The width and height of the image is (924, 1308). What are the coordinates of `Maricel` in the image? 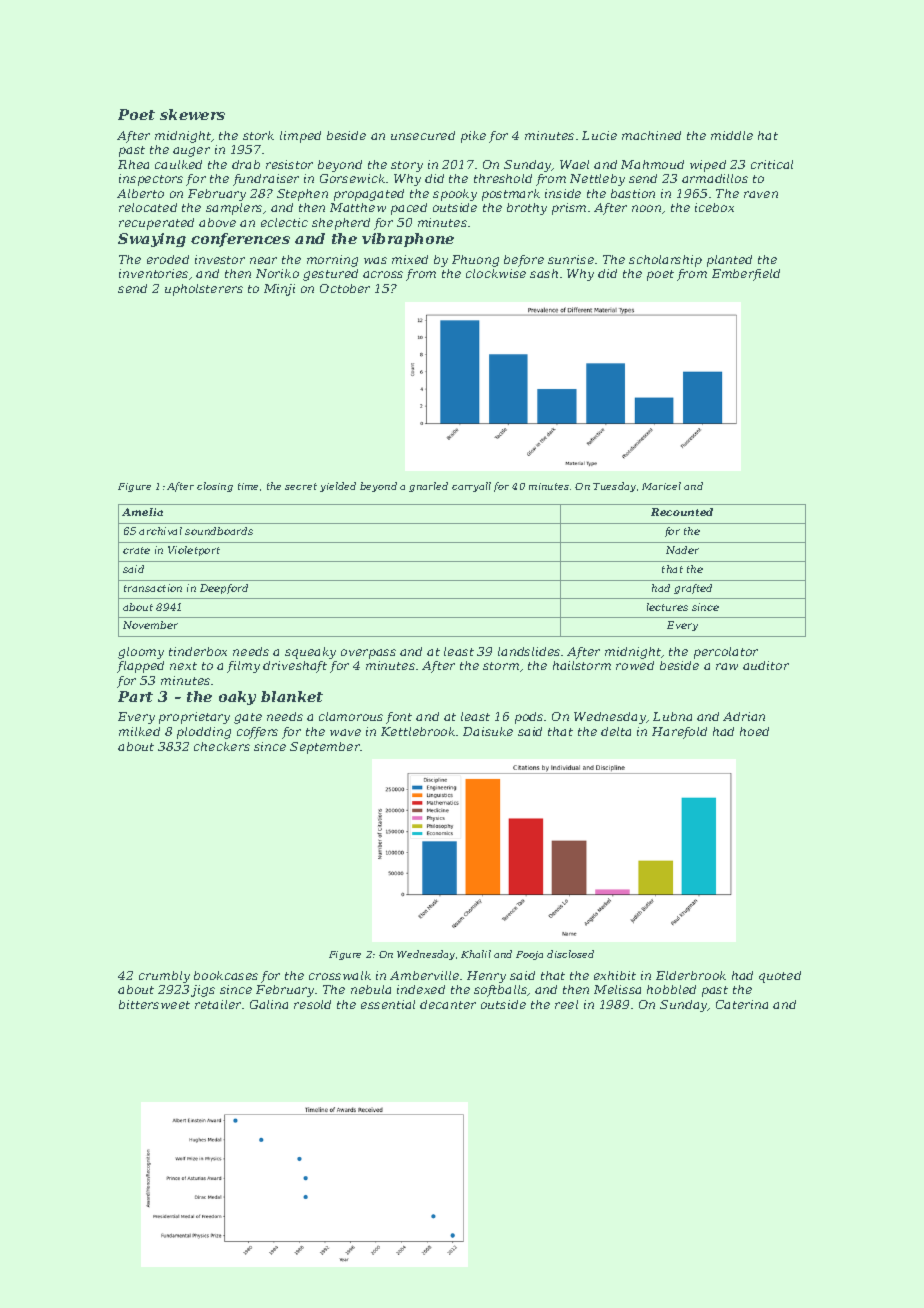 It's located at (661, 486).
